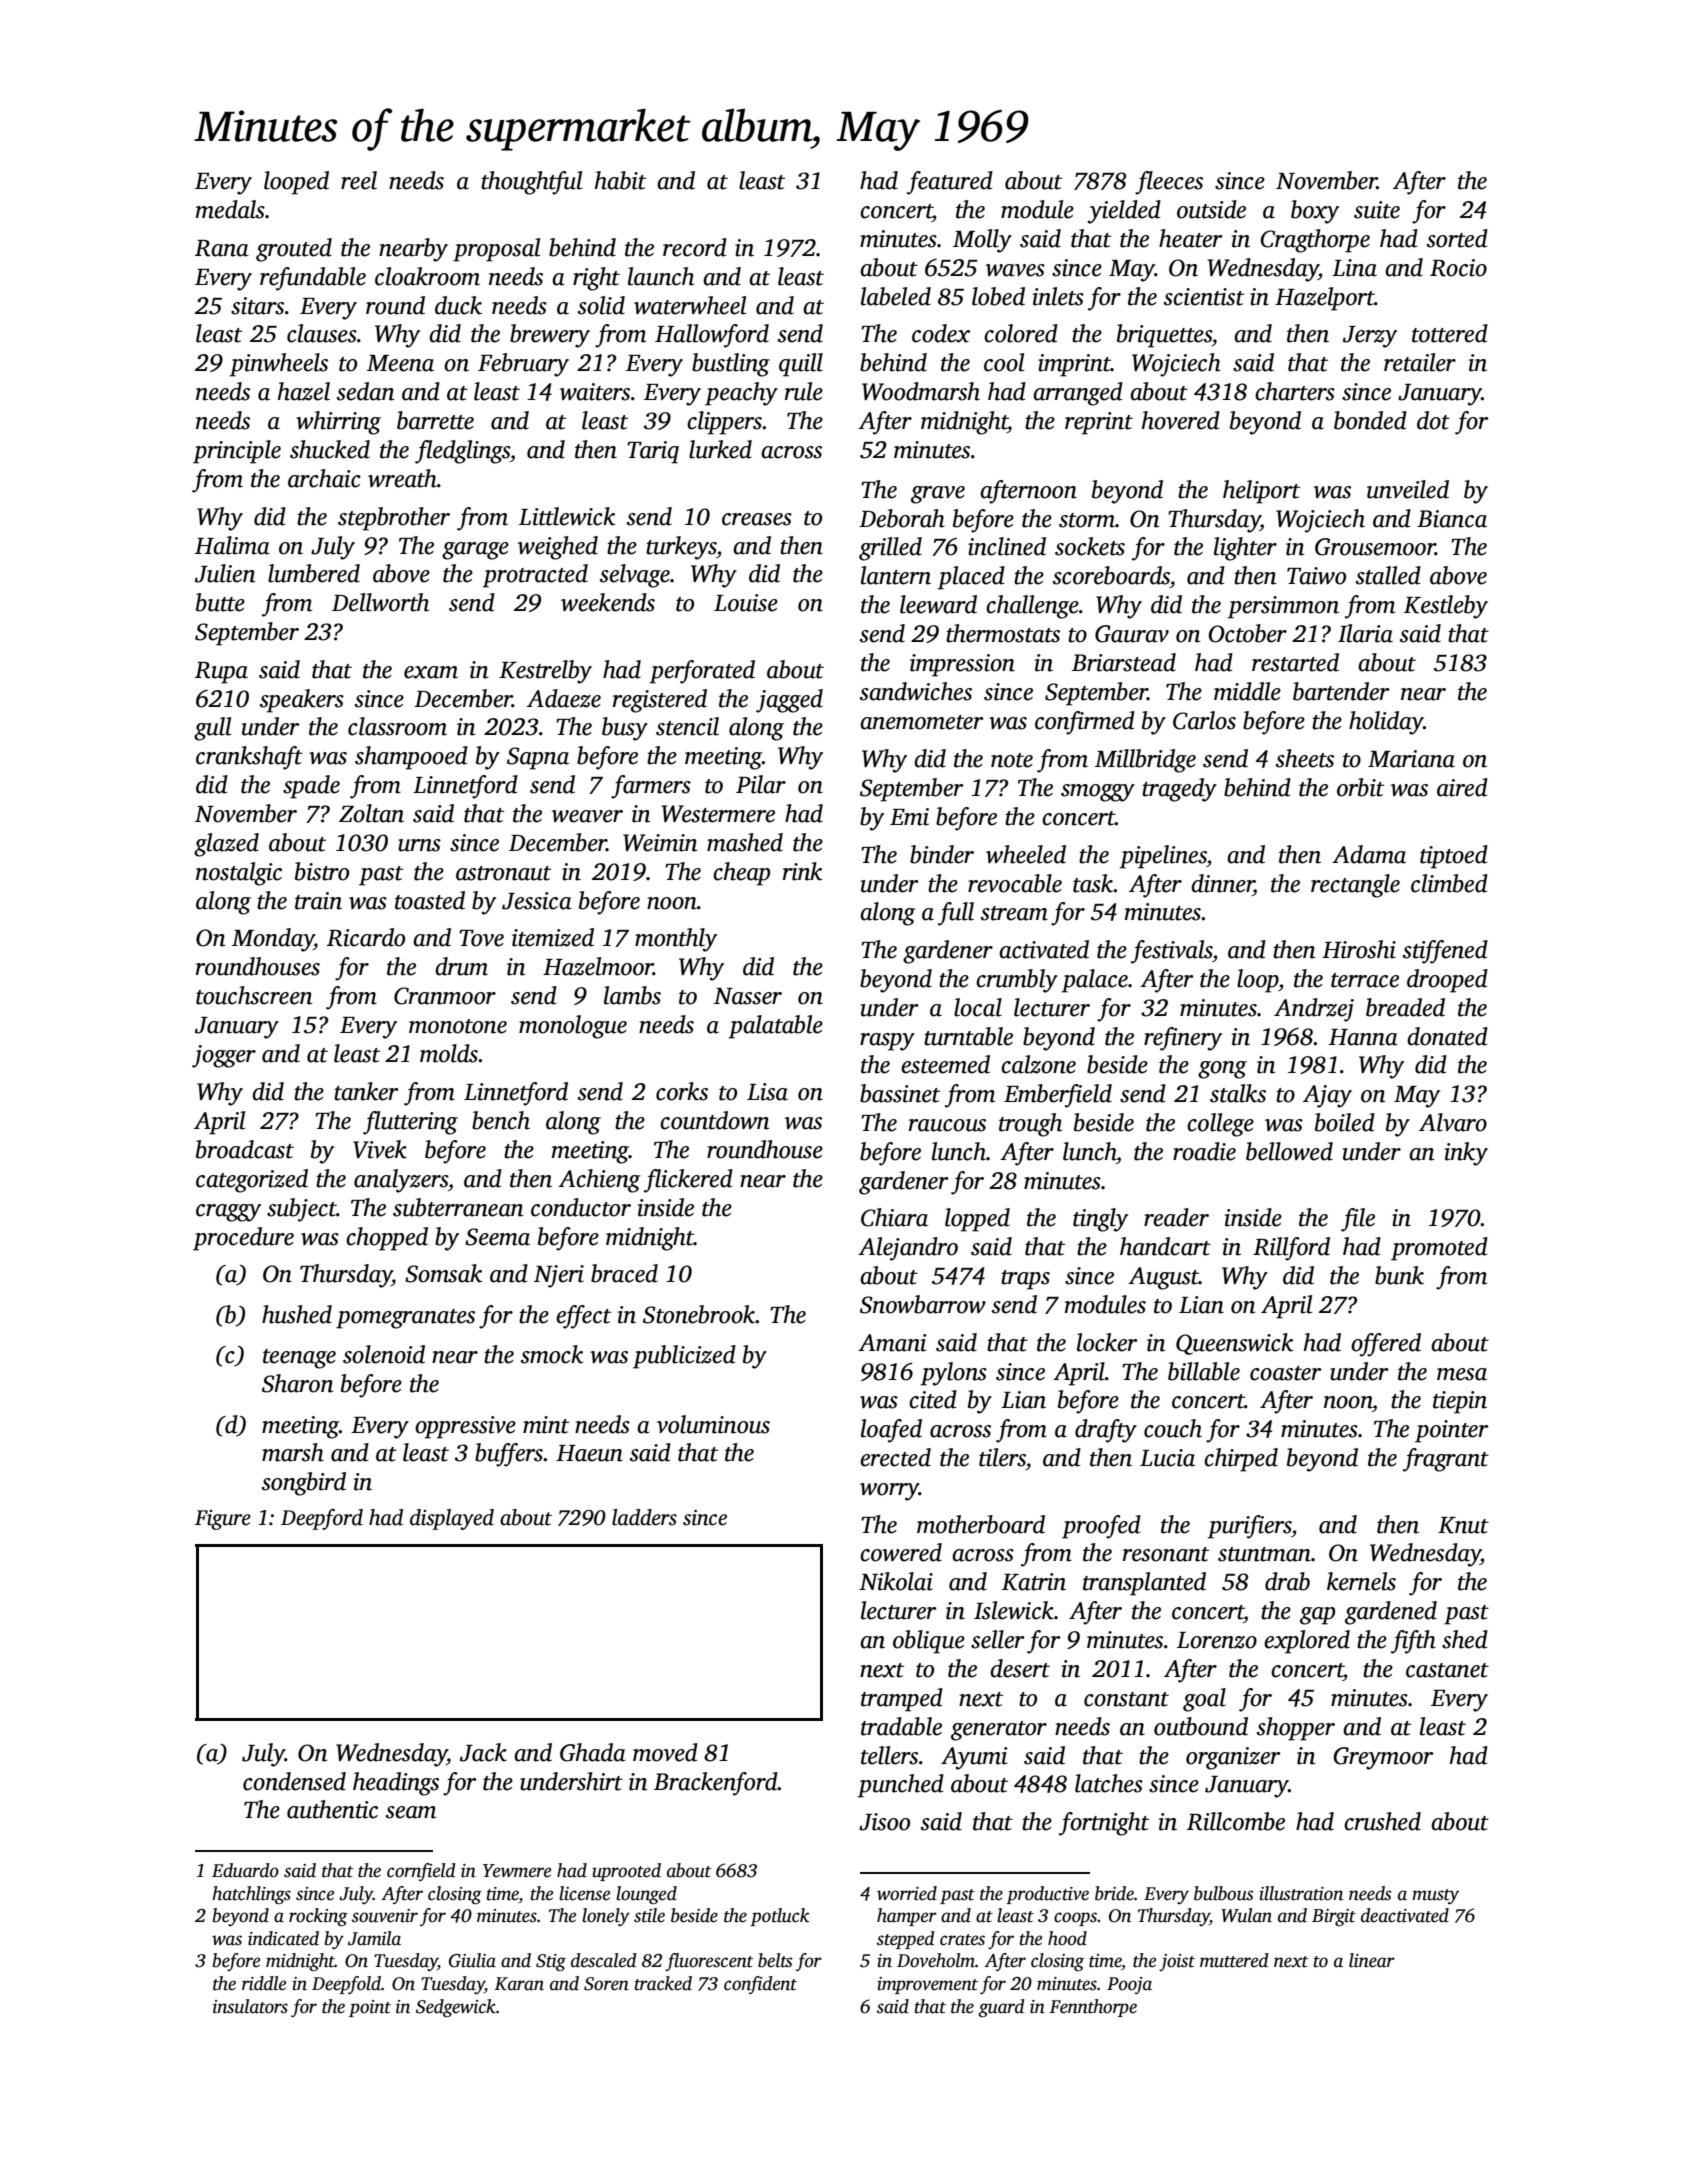  What do you see at coordinates (644, 1517) in the image?
I see `ladders` at bounding box center [644, 1517].
